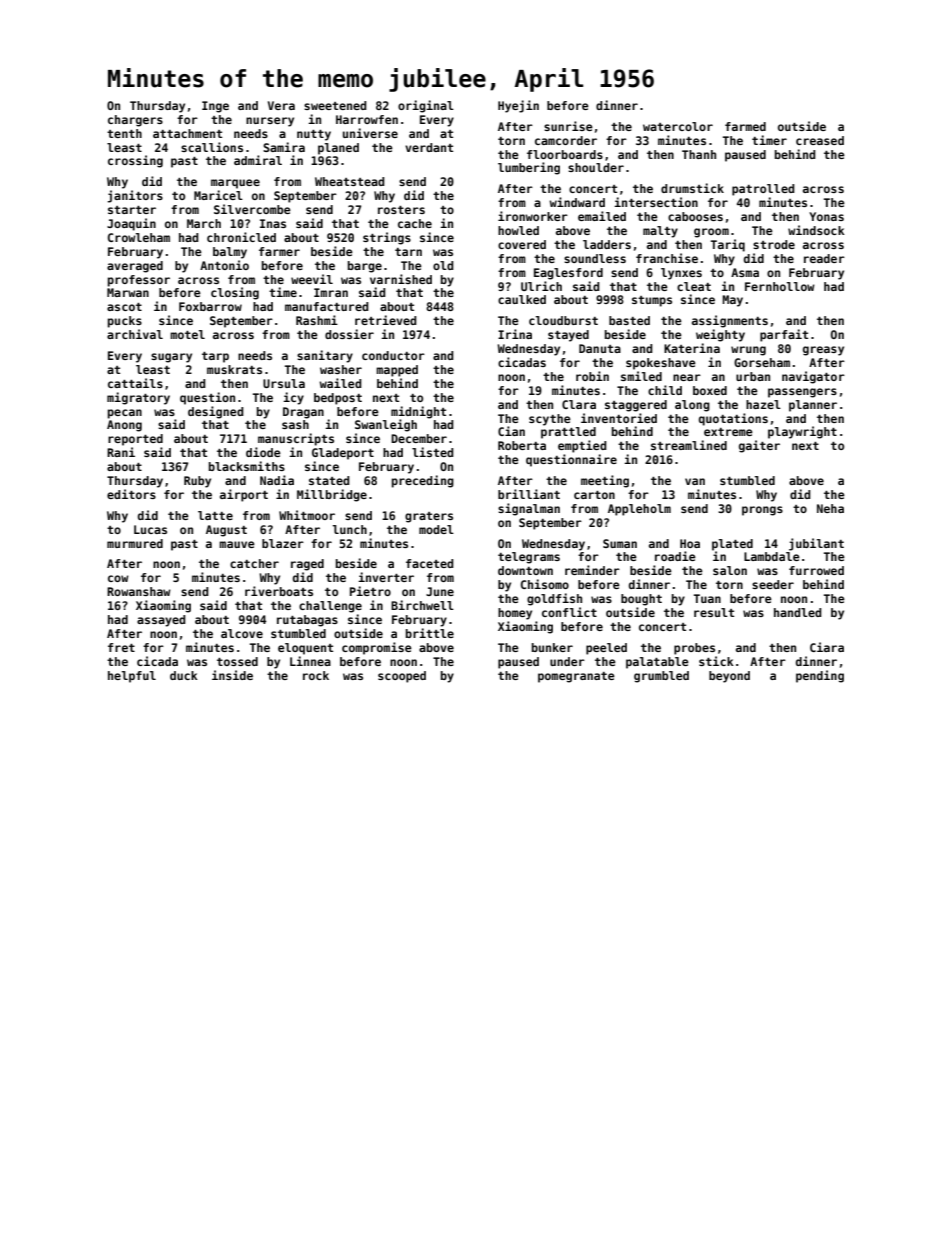  What do you see at coordinates (367, 119) in the screenshot?
I see `Harrowfen` at bounding box center [367, 119].
